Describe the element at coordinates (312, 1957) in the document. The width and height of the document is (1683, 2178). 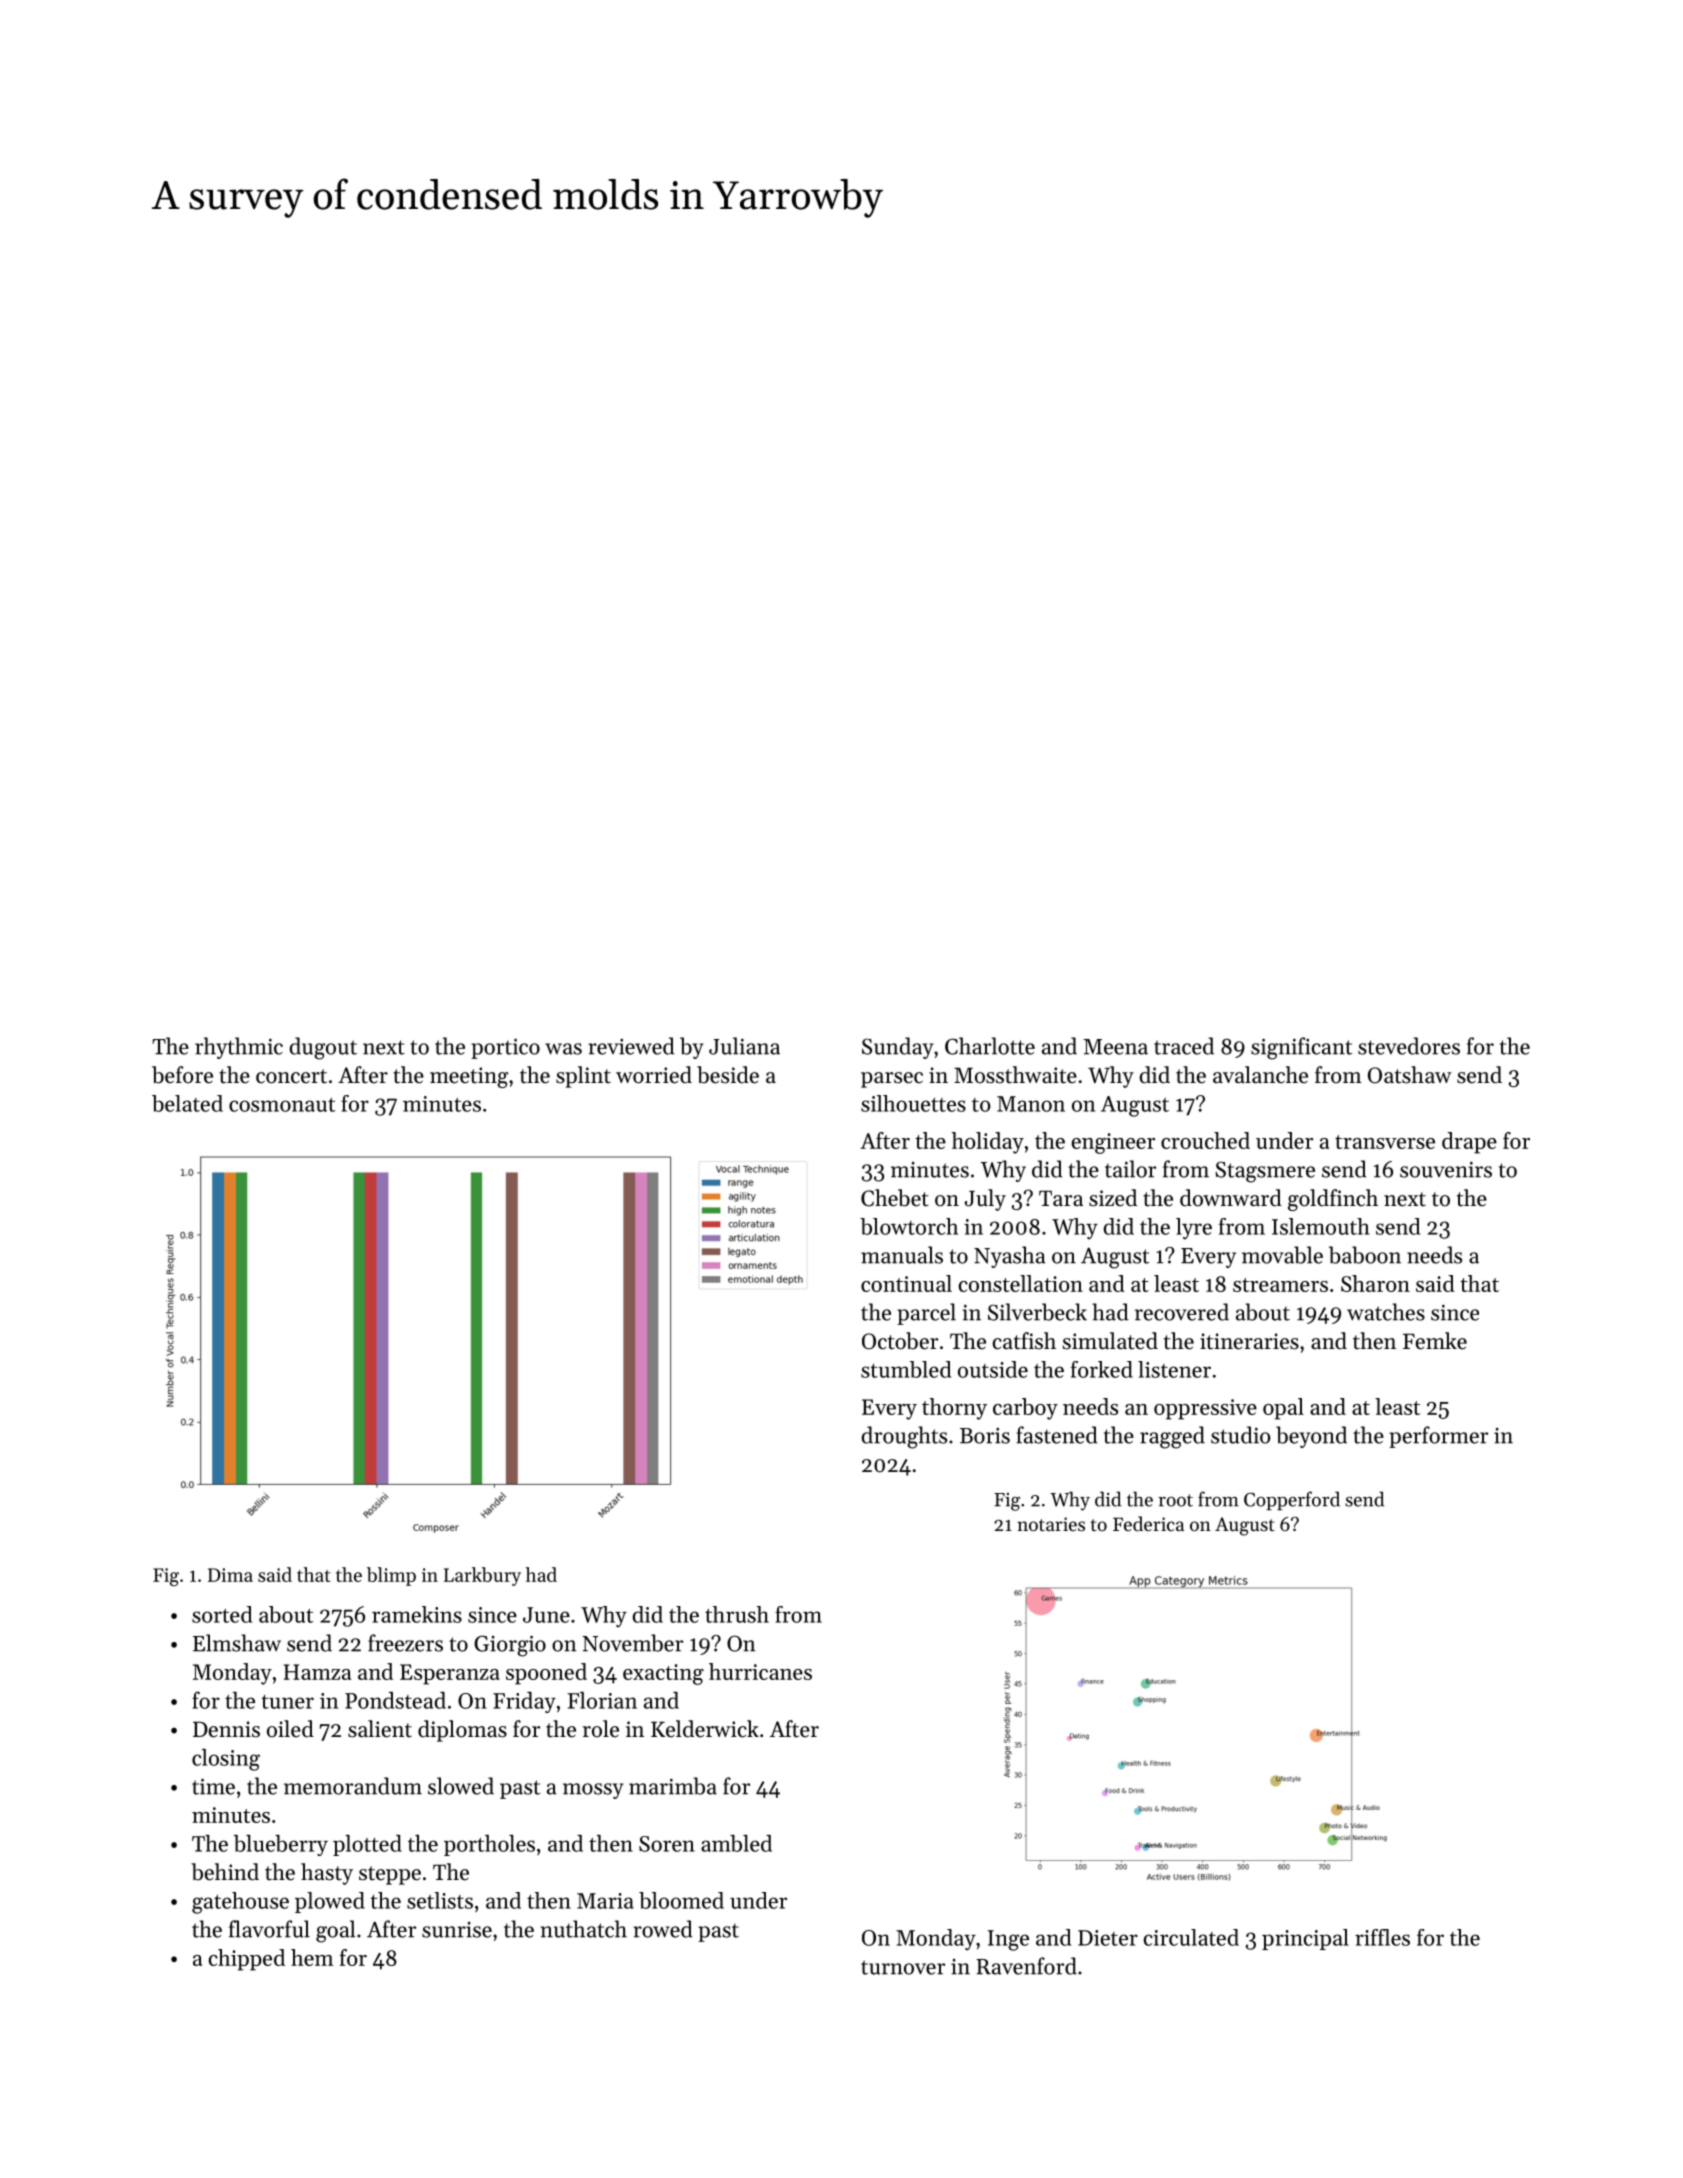
I see `hem` at that location.
